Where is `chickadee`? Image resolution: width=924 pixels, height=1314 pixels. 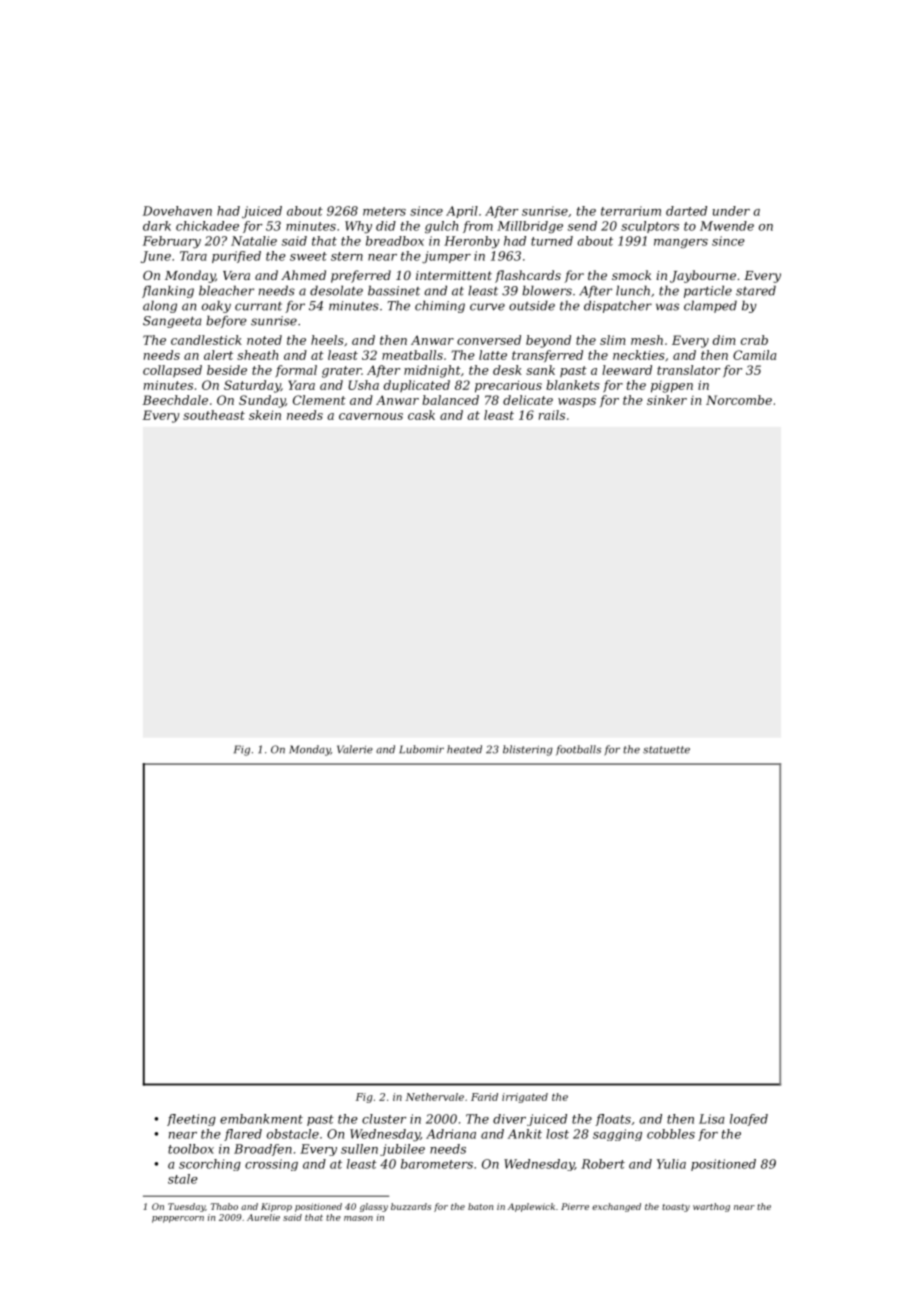 chickadee is located at coordinates (207, 226).
